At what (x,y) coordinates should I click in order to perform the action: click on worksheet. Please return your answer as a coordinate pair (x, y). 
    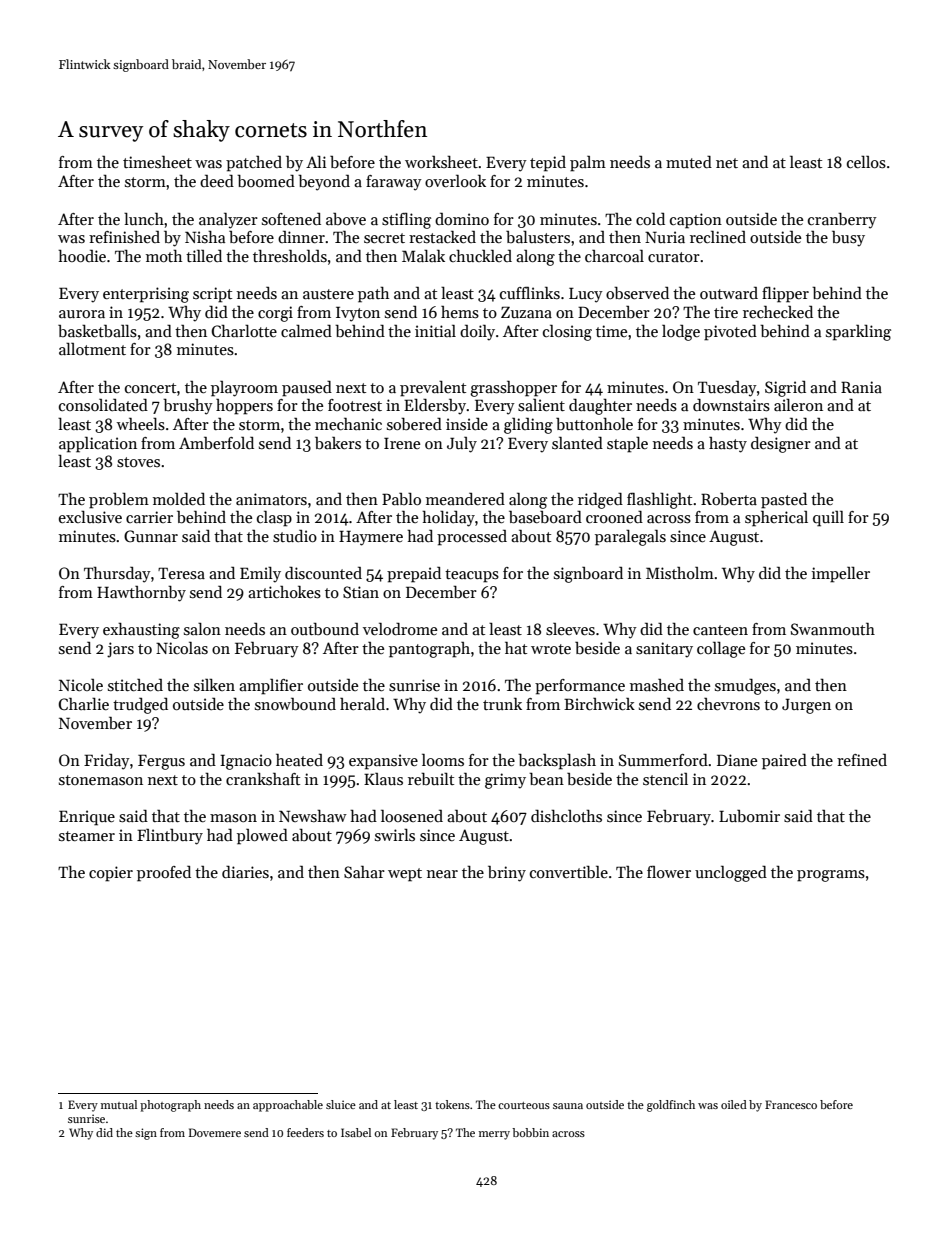
    Looking at the image, I should click on (441, 162).
